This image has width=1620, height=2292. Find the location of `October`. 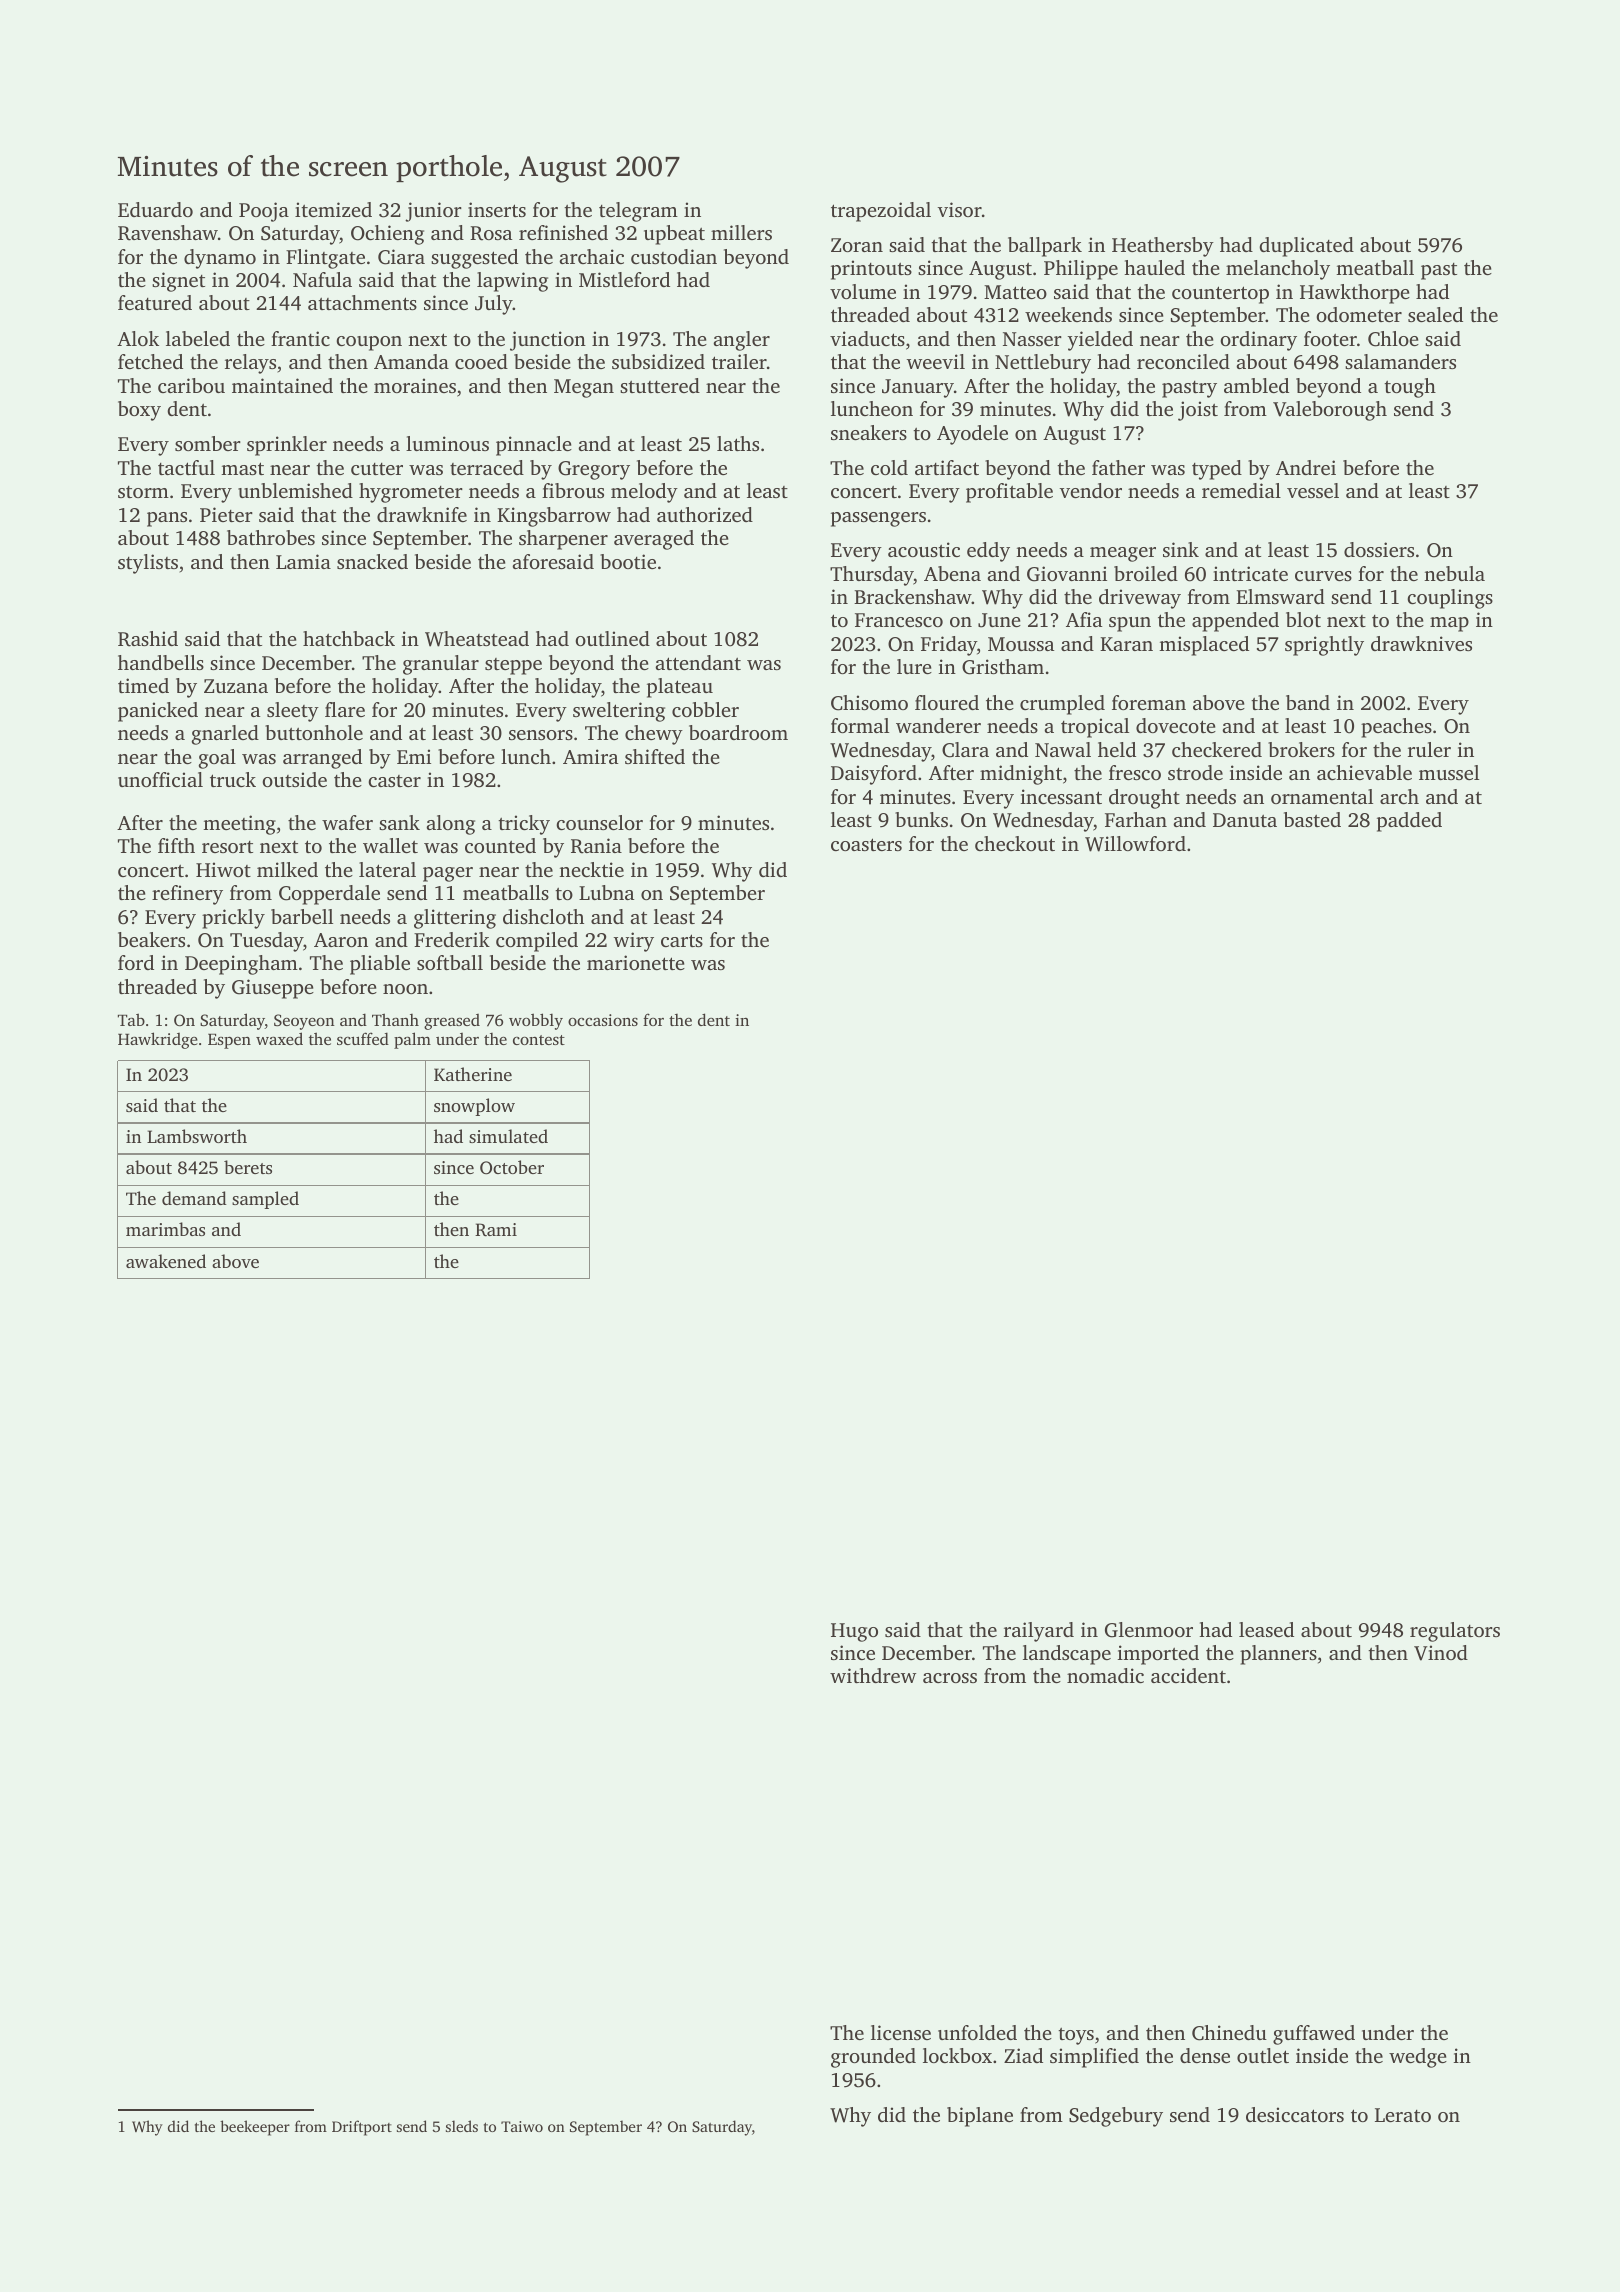

October is located at coordinates (512, 1167).
